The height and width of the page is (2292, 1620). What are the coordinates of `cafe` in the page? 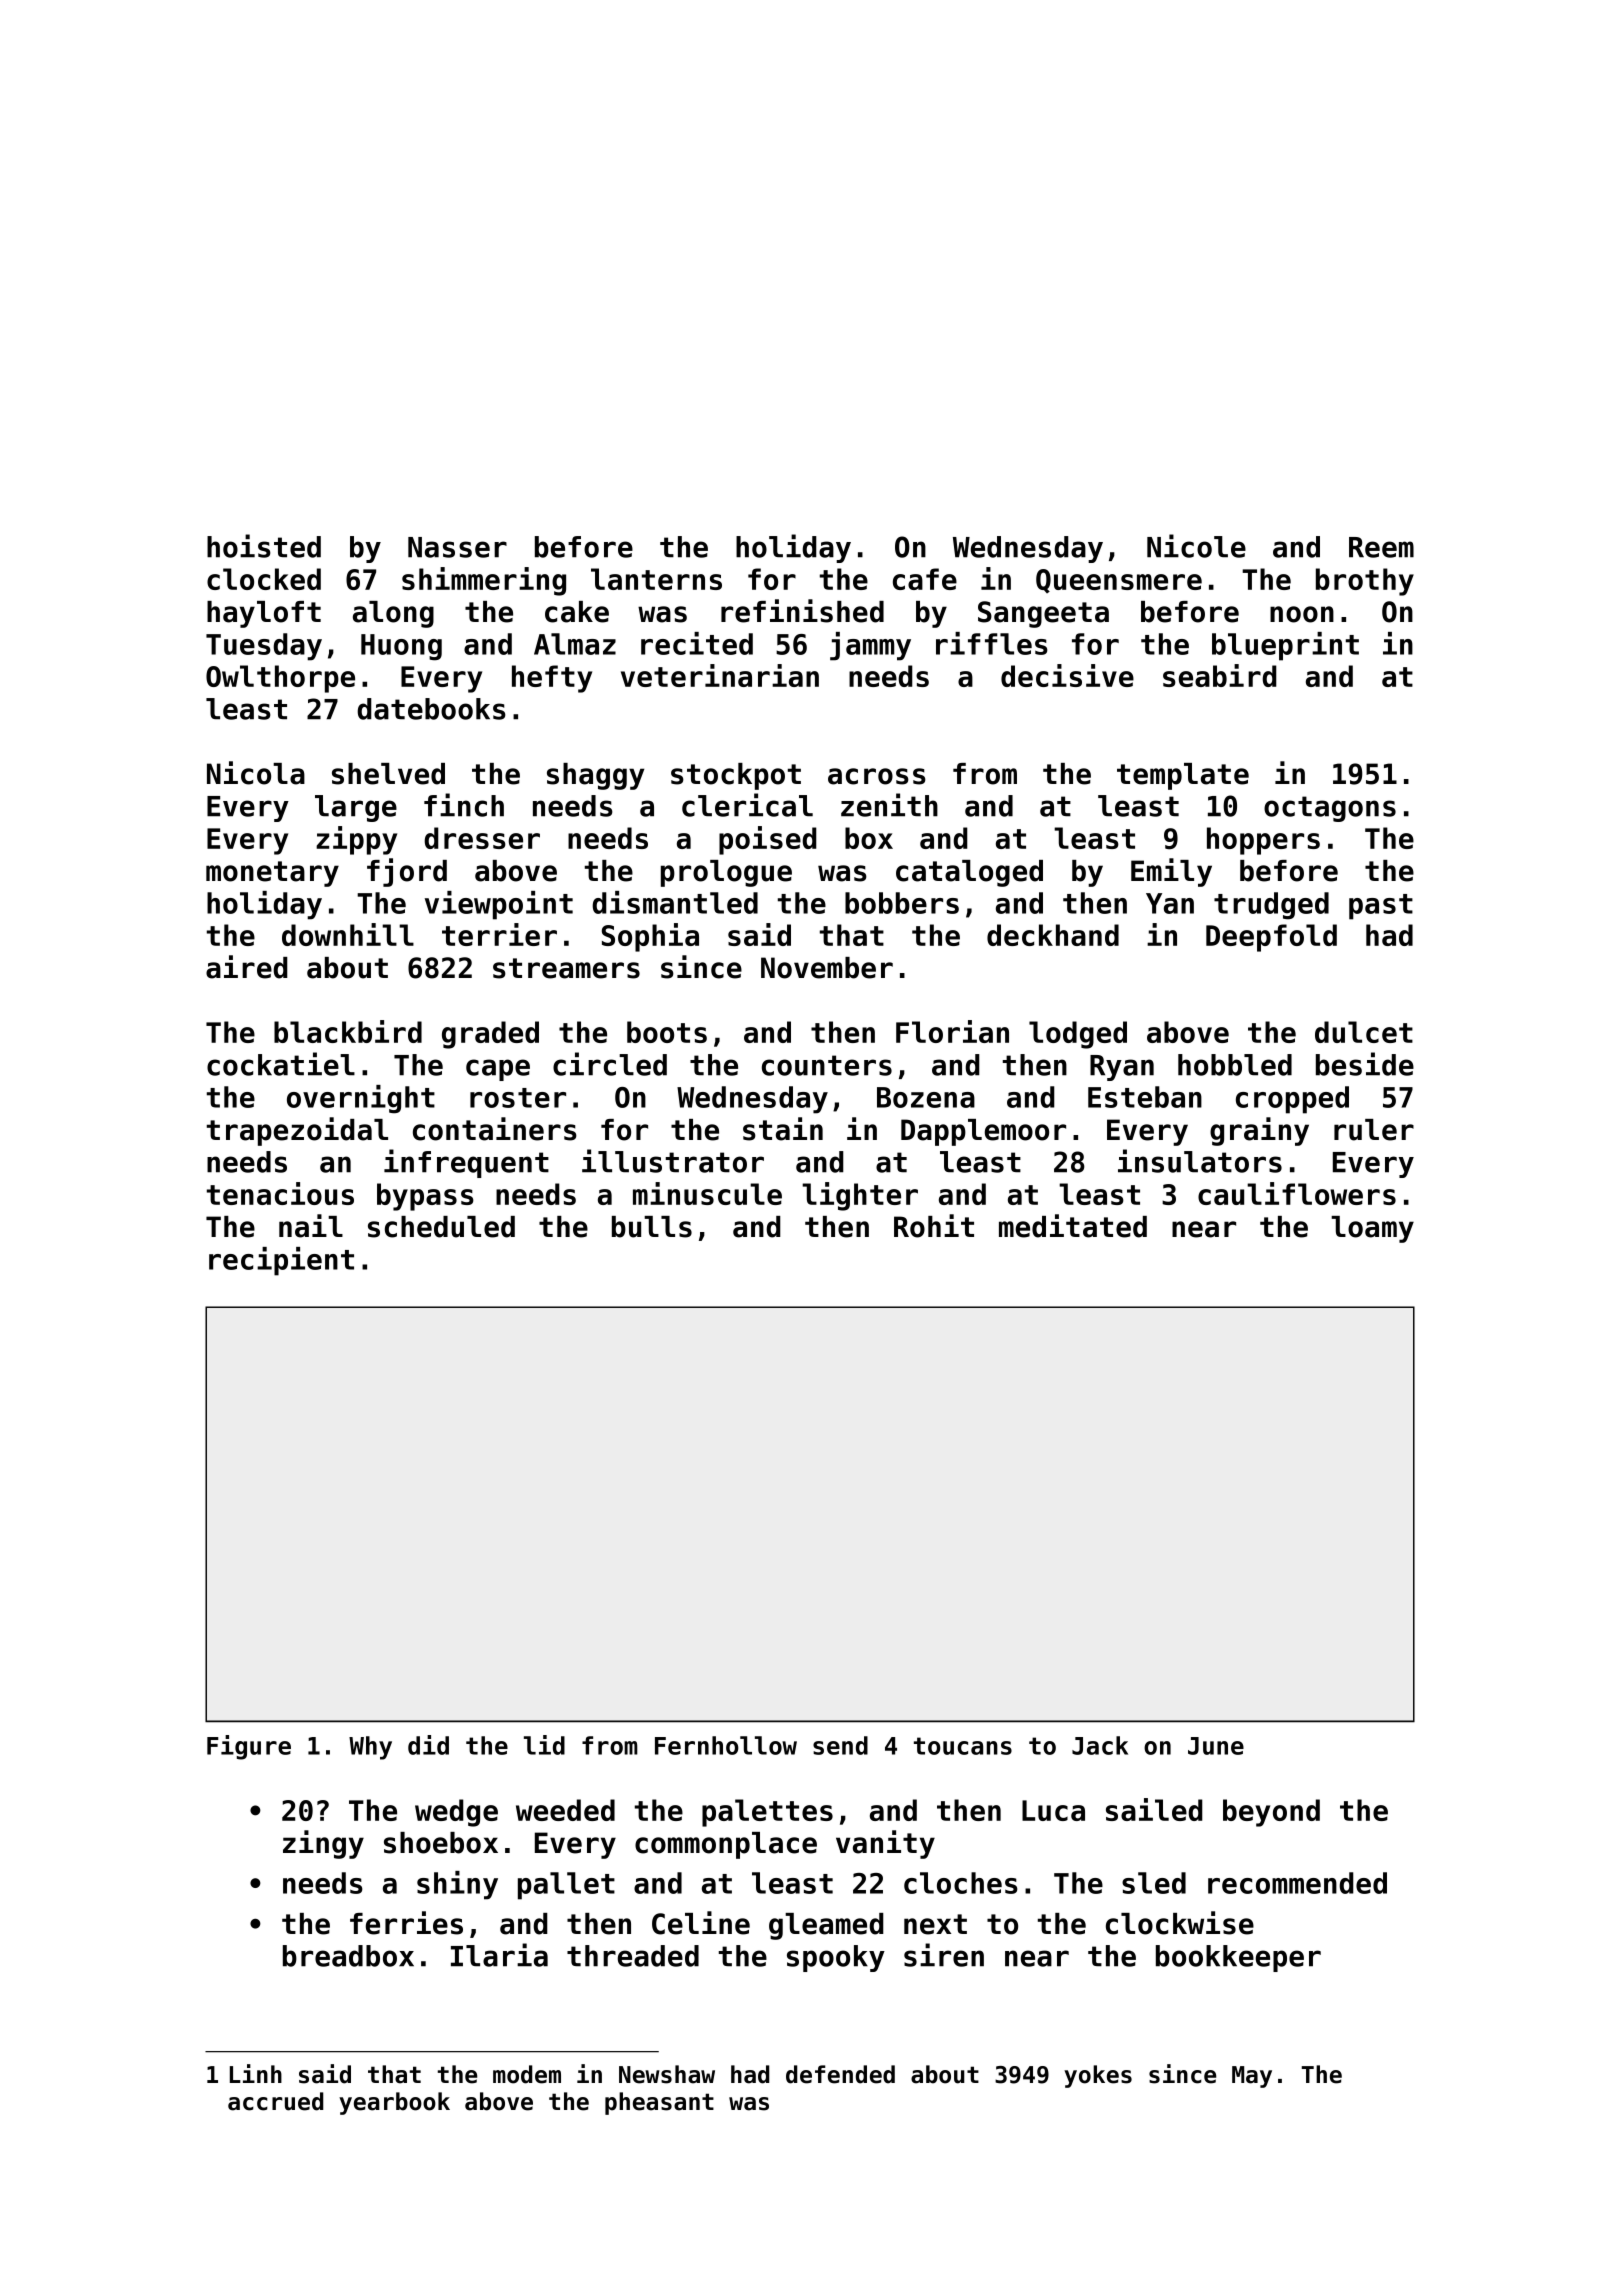 It's located at (925, 579).
